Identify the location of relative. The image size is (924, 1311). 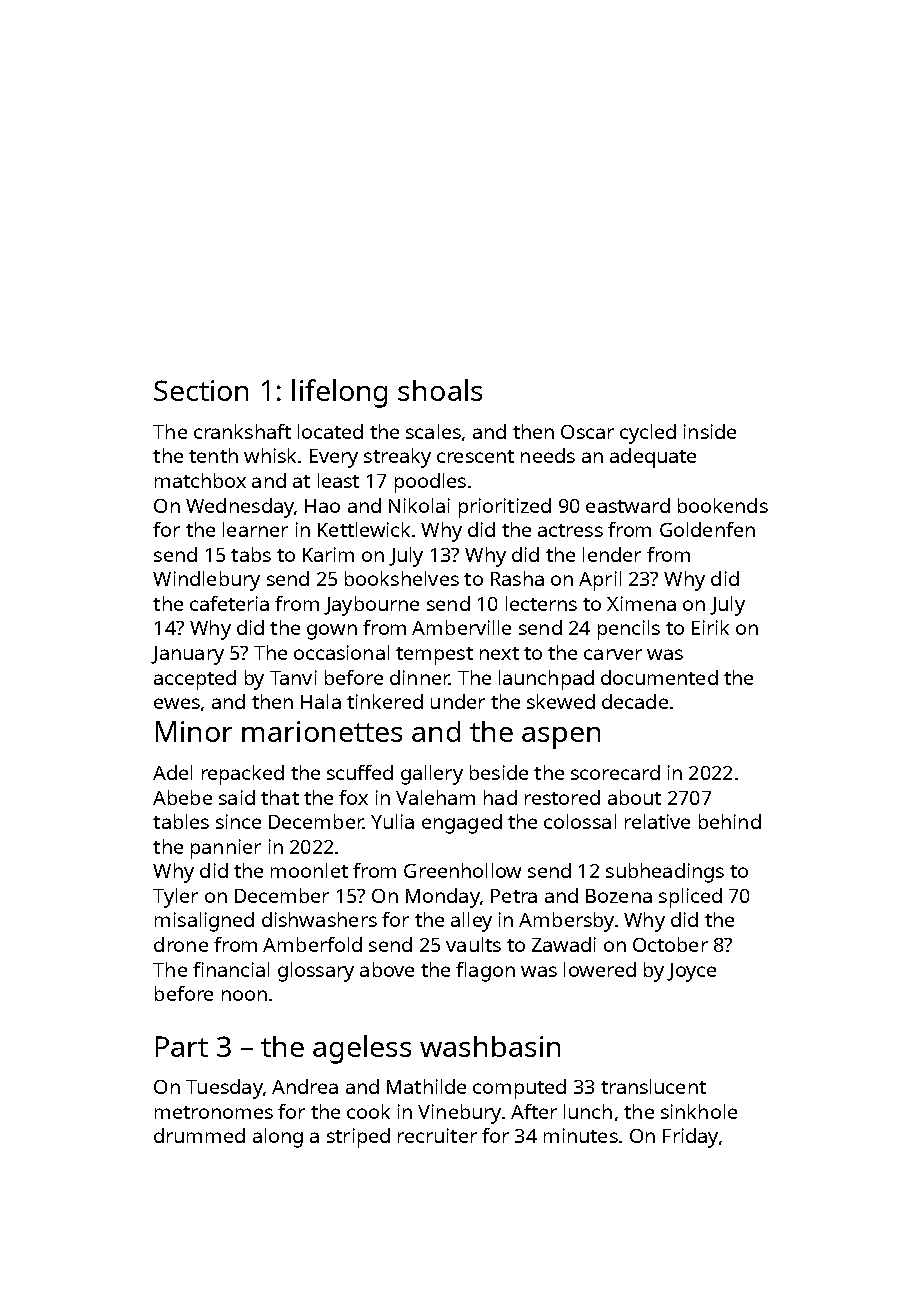
(657, 821).
